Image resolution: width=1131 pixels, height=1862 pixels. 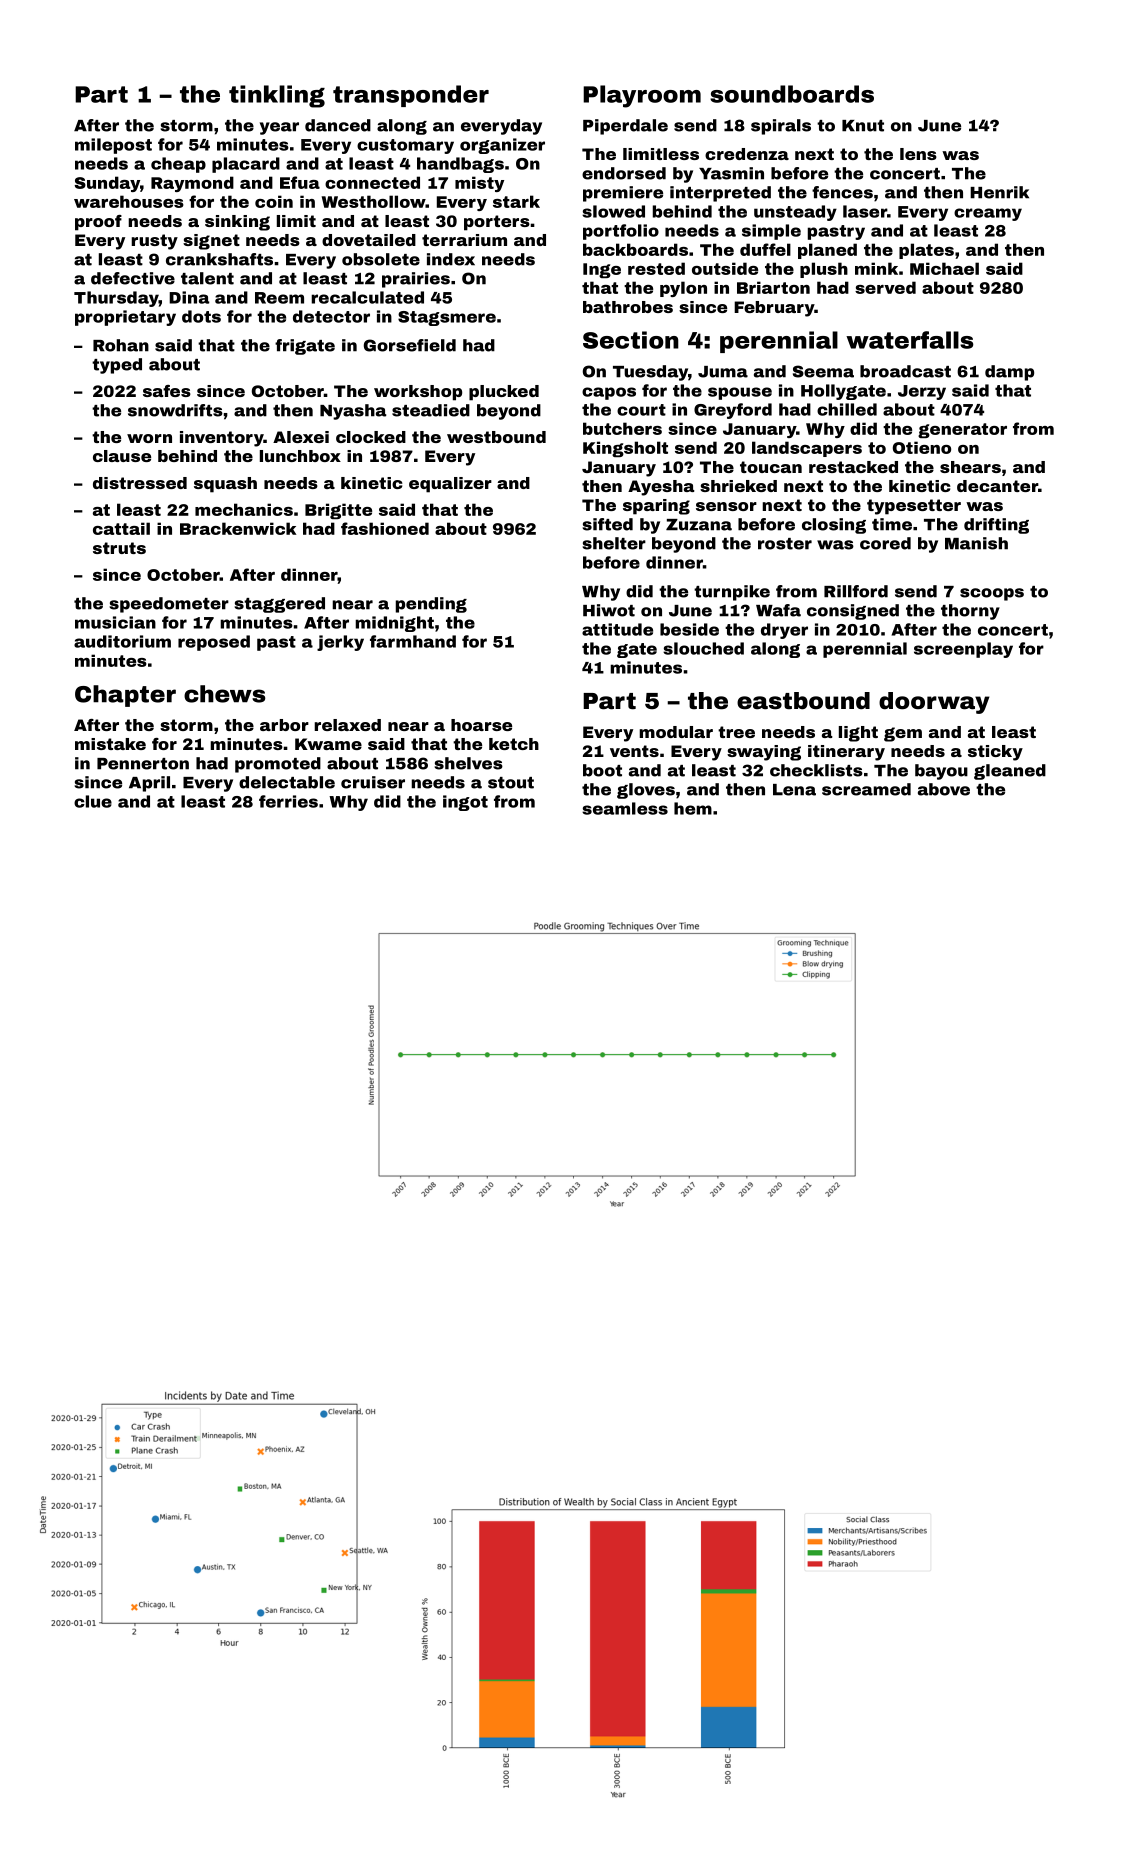 What do you see at coordinates (178, 165) in the screenshot?
I see `cheap` at bounding box center [178, 165].
